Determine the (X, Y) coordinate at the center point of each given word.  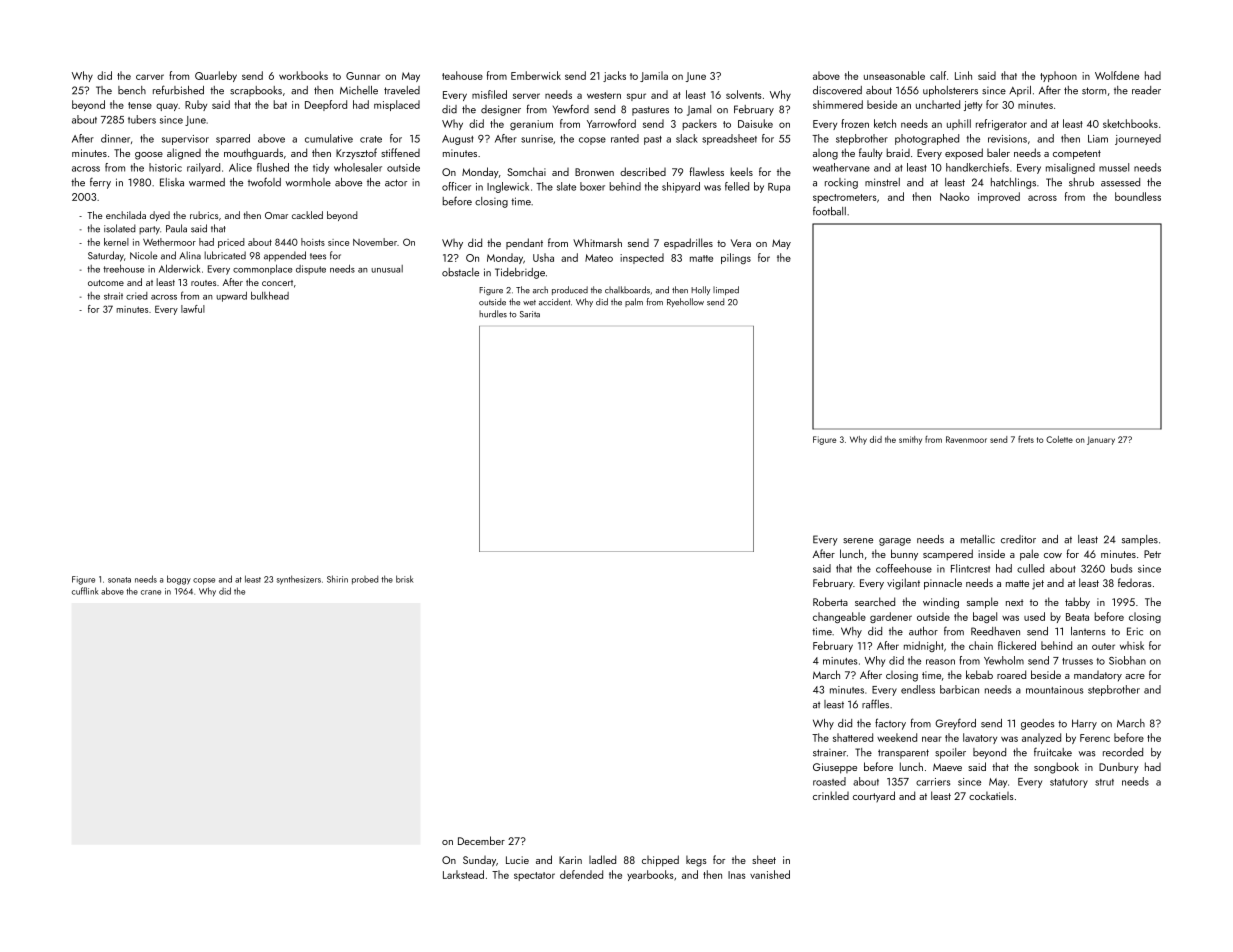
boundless (1138, 196)
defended (581, 874)
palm (634, 302)
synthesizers (299, 580)
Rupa (779, 188)
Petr (1152, 554)
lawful (193, 309)
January (1101, 440)
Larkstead (463, 874)
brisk (404, 579)
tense (140, 105)
